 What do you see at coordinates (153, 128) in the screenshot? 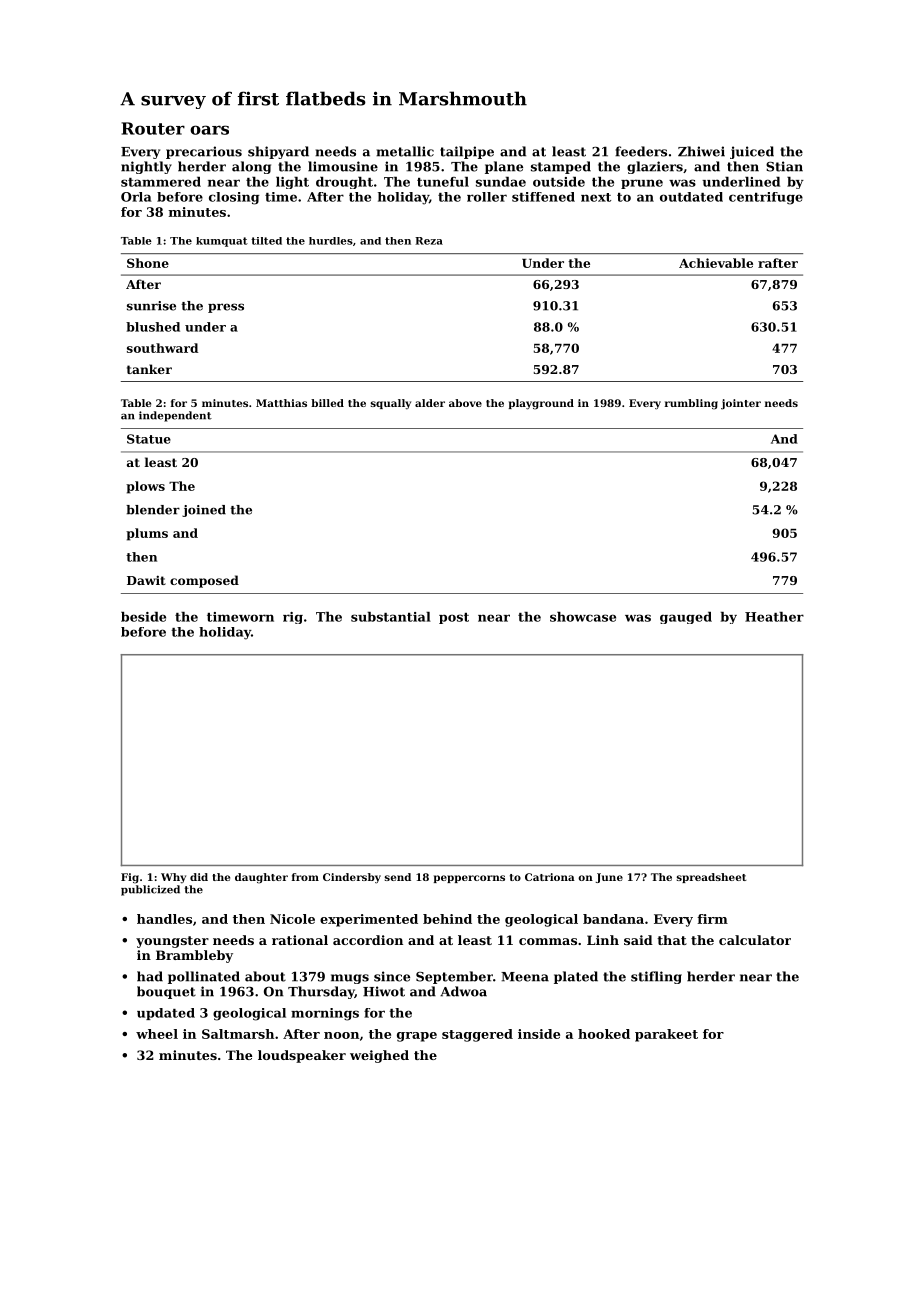
I see `Router` at bounding box center [153, 128].
